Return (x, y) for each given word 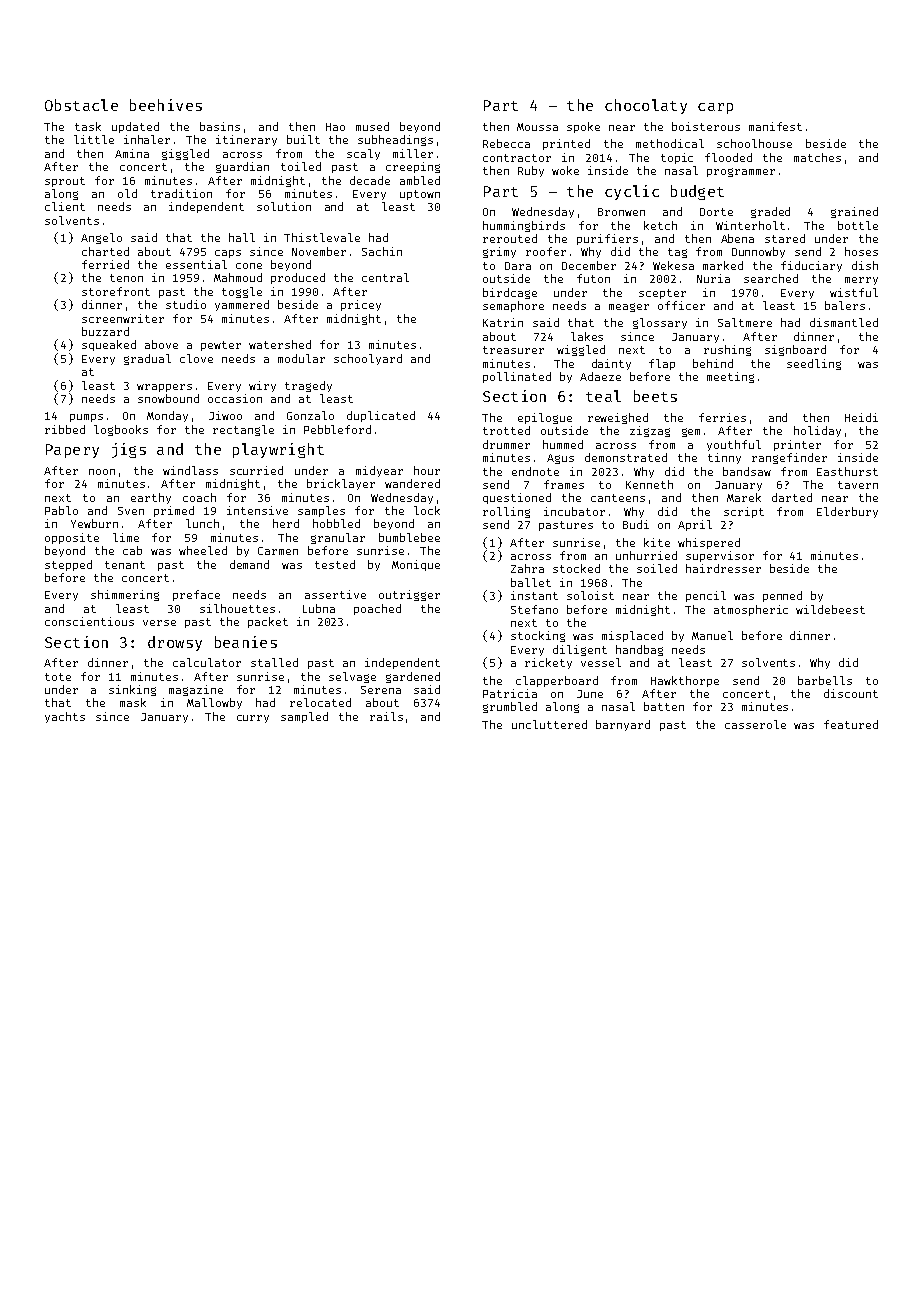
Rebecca (506, 143)
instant (534, 595)
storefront (116, 291)
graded (770, 212)
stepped (68, 565)
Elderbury (847, 512)
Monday (167, 416)
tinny (724, 458)
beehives (166, 105)
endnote (535, 471)
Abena (737, 238)
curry (253, 719)
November (319, 251)
